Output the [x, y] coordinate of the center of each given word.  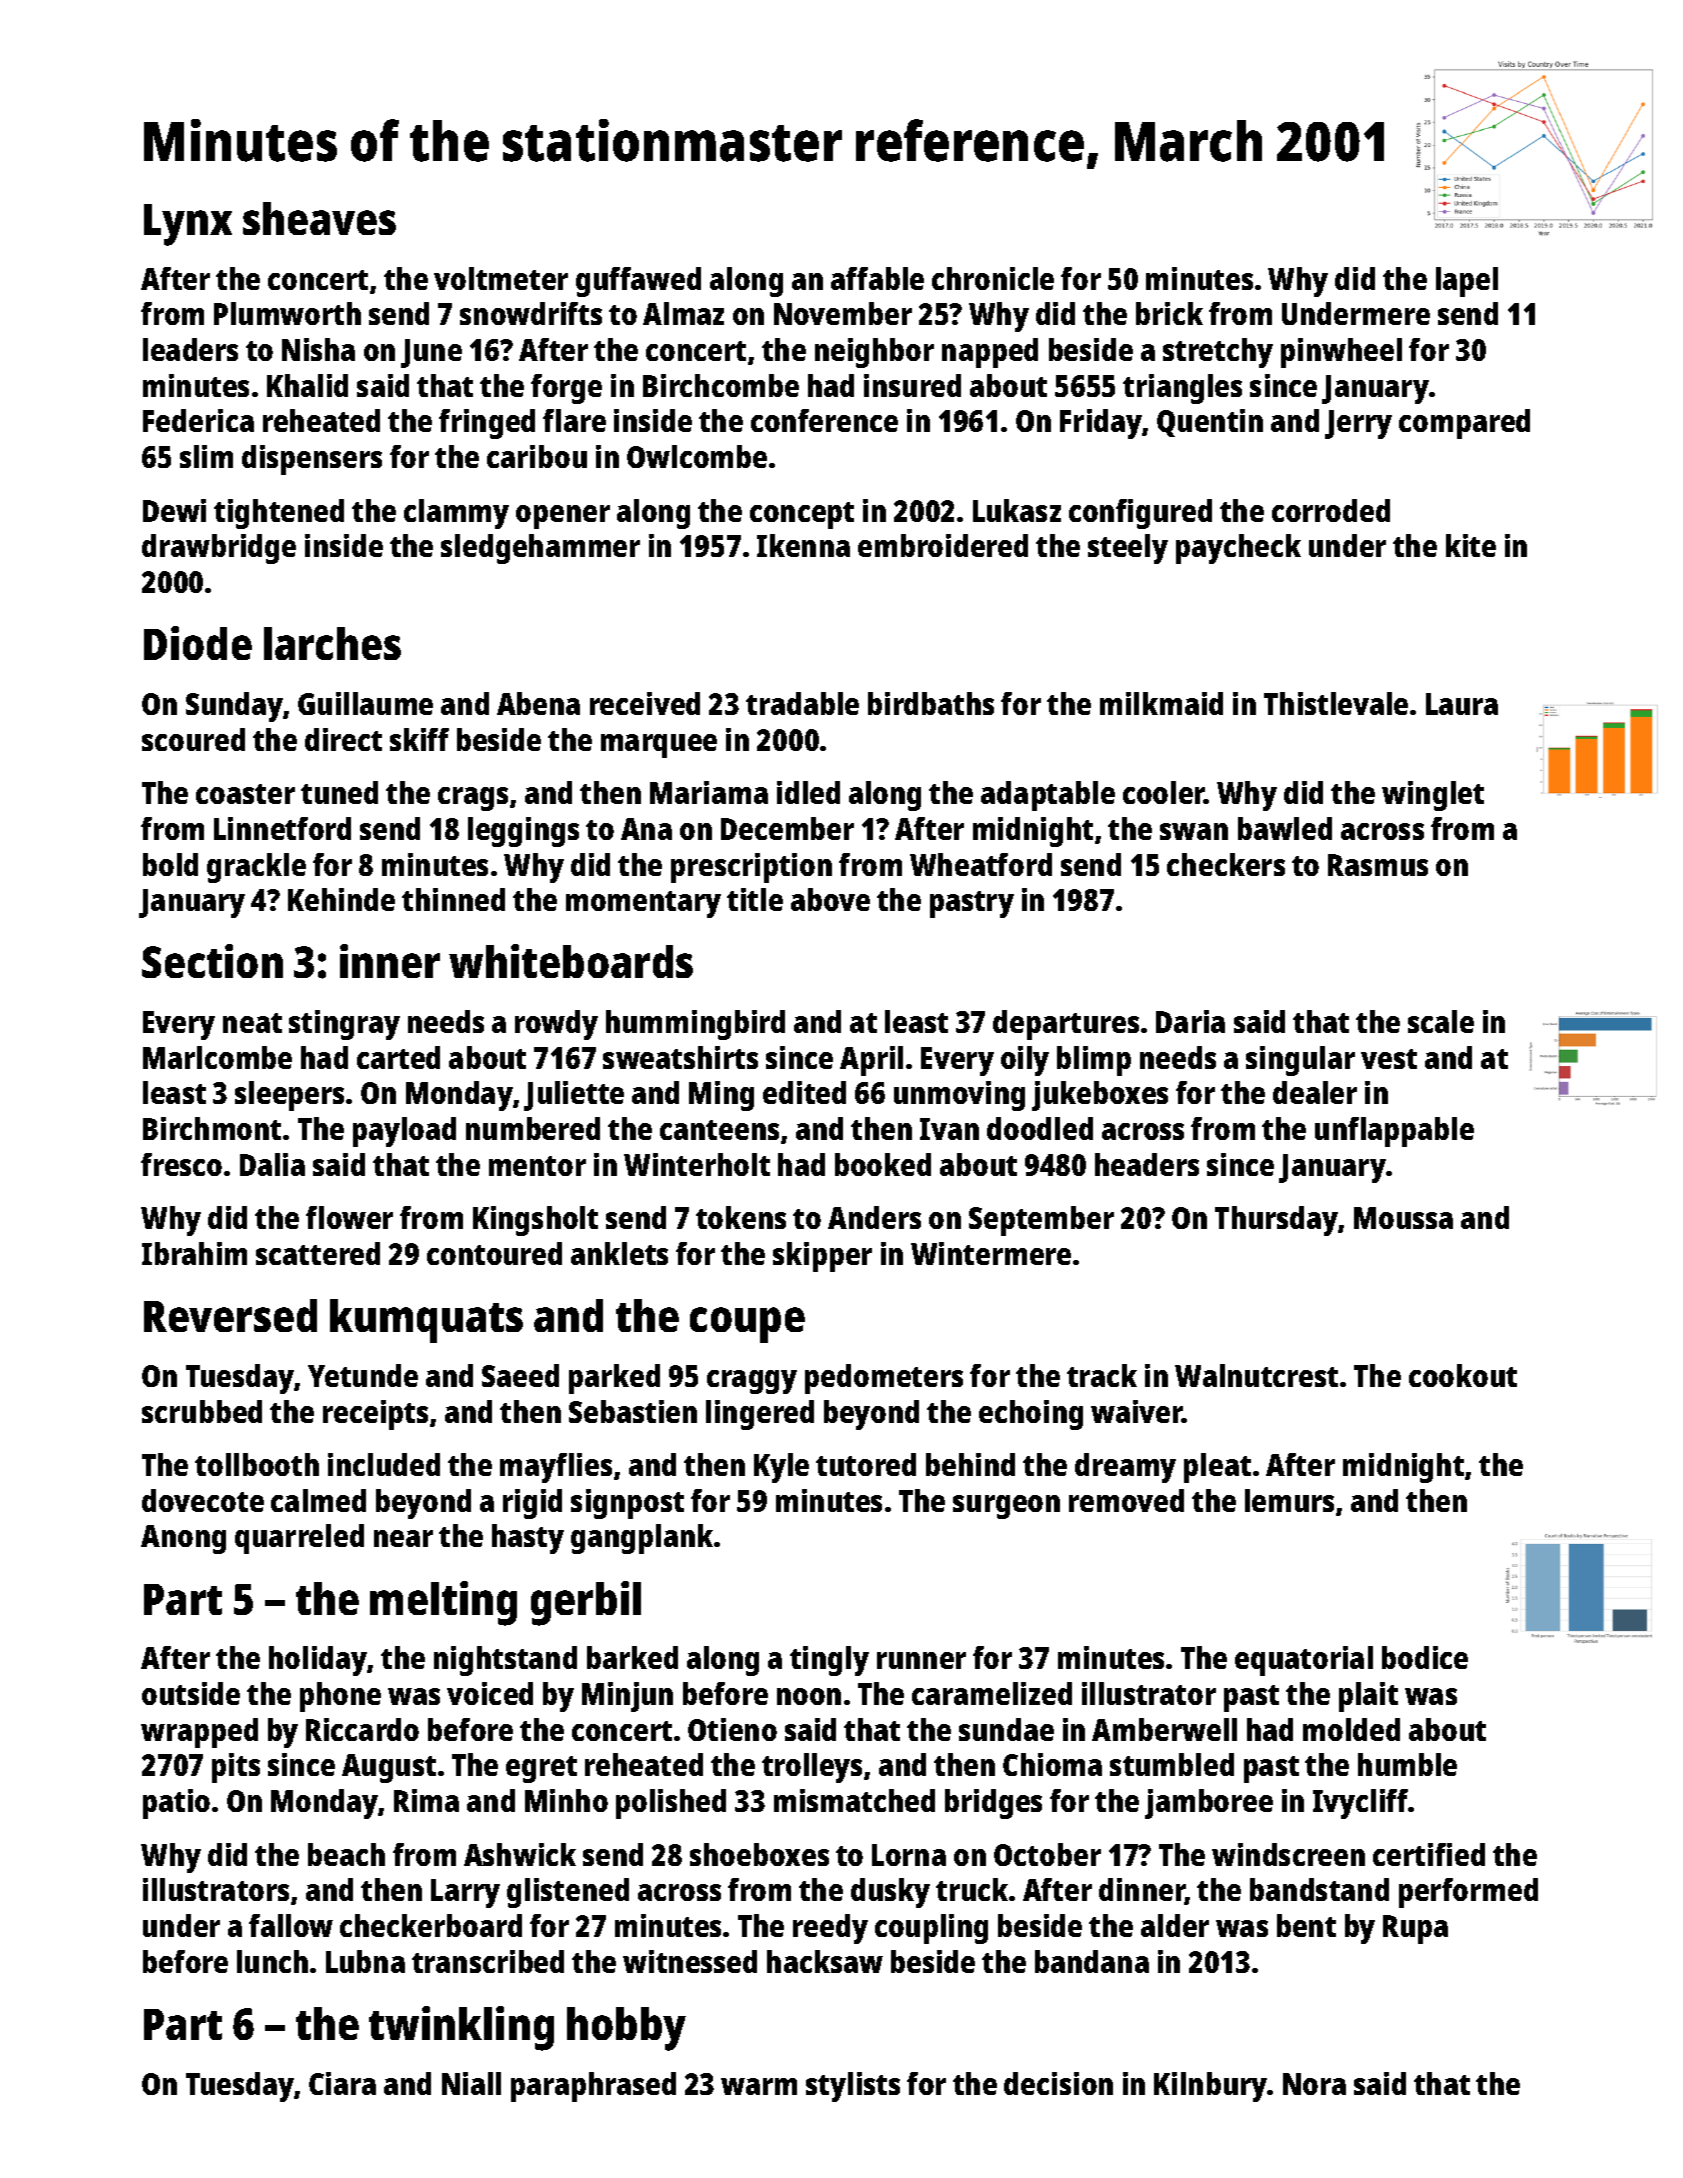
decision [1058, 2083]
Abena [538, 703]
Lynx [188, 225]
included [384, 1464]
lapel [1467, 282]
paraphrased [593, 2087]
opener [563, 517]
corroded [1331, 510]
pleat [1217, 1468]
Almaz [683, 313]
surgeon [1006, 1507]
